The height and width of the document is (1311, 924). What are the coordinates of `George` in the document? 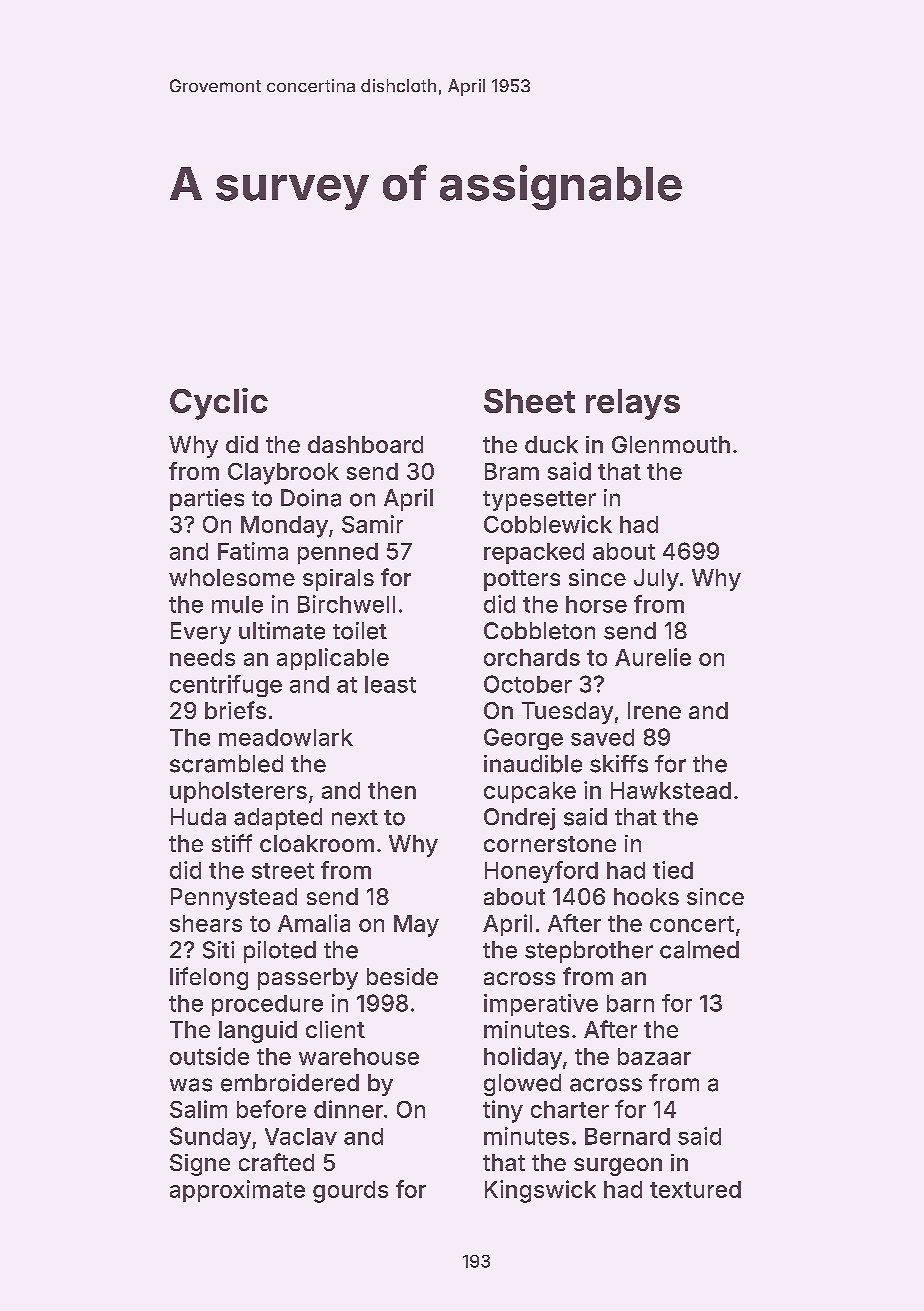 It's located at (523, 739).
